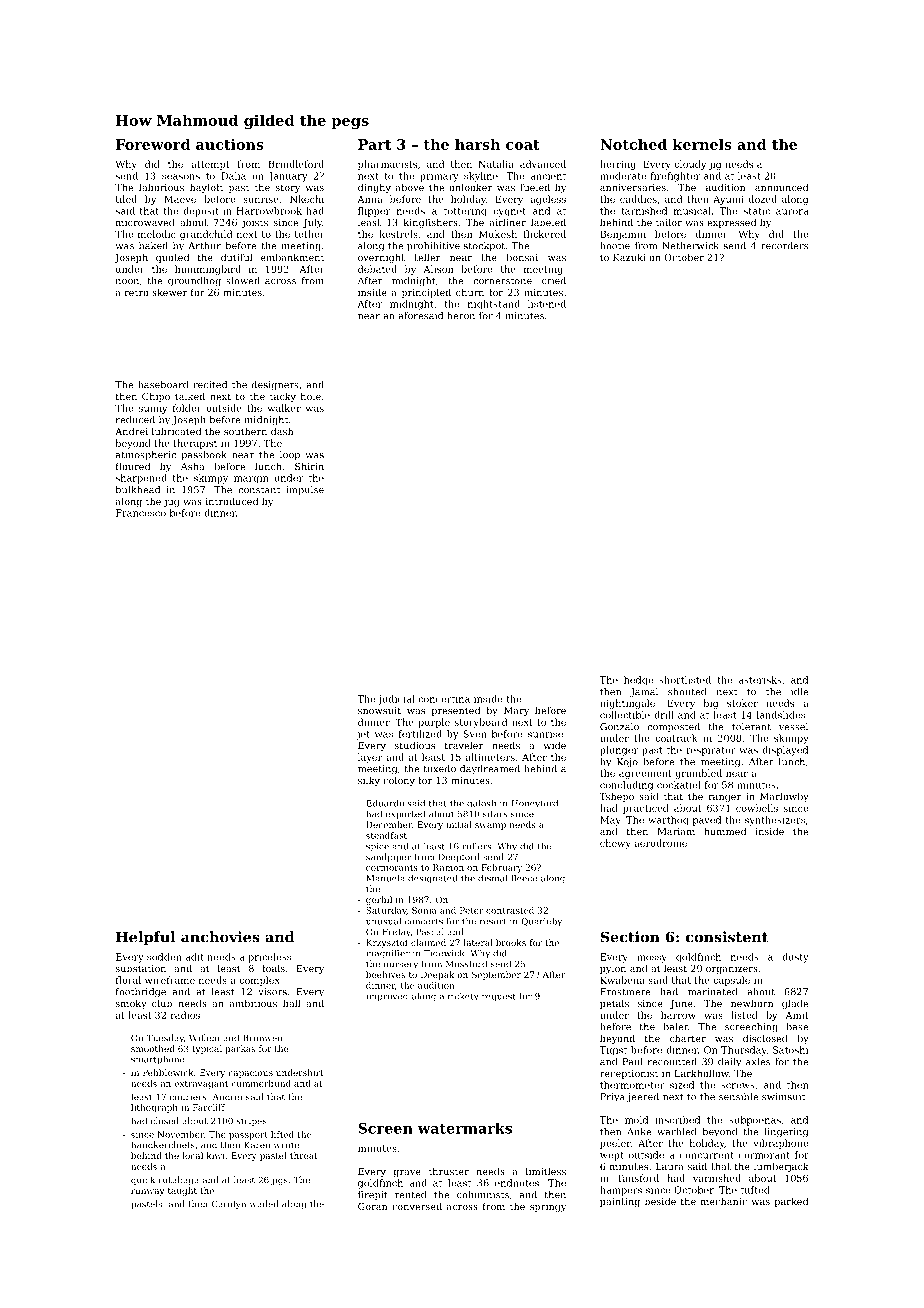 This screenshot has height=1308, width=924. Describe the element at coordinates (636, 1120) in the screenshot. I see `mold` at that location.
